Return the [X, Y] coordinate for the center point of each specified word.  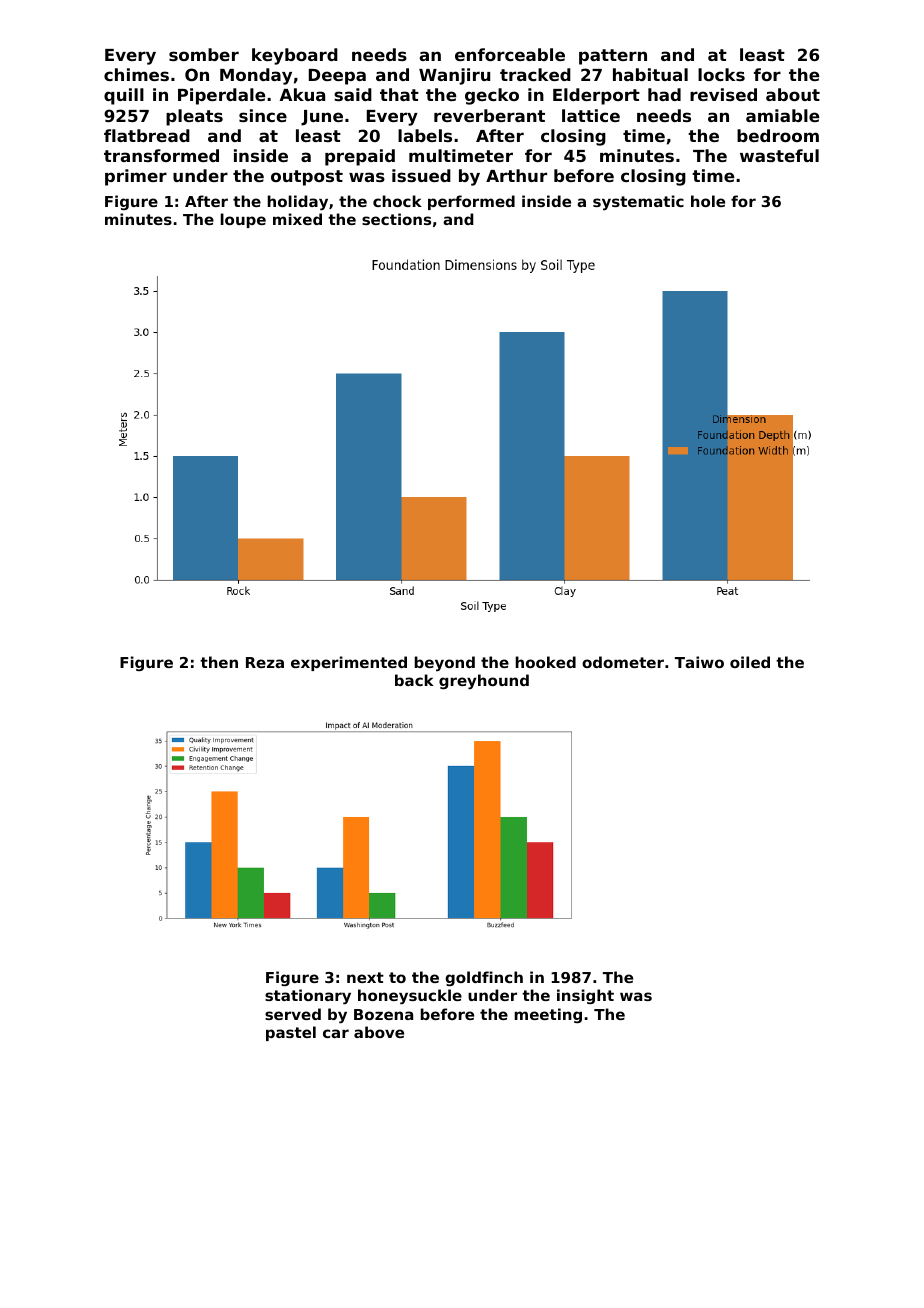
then [219, 662]
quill [124, 96]
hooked [546, 662]
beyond [445, 664]
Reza [265, 662]
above [379, 1032]
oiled [750, 662]
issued [421, 175]
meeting [548, 1015]
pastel [291, 1033]
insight [585, 996]
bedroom [778, 135]
